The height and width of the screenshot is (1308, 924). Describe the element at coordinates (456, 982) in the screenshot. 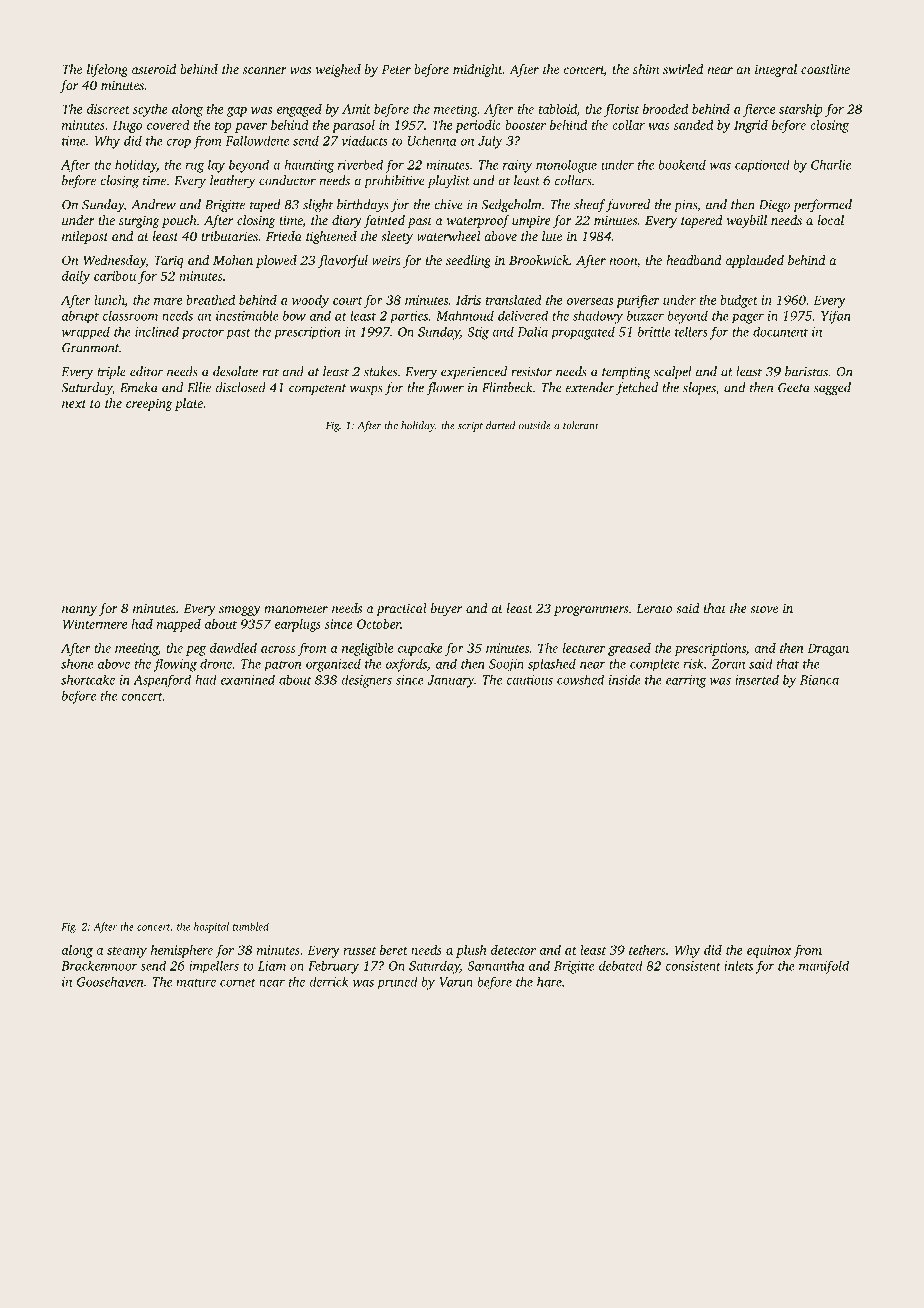

I see `Varun` at that location.
